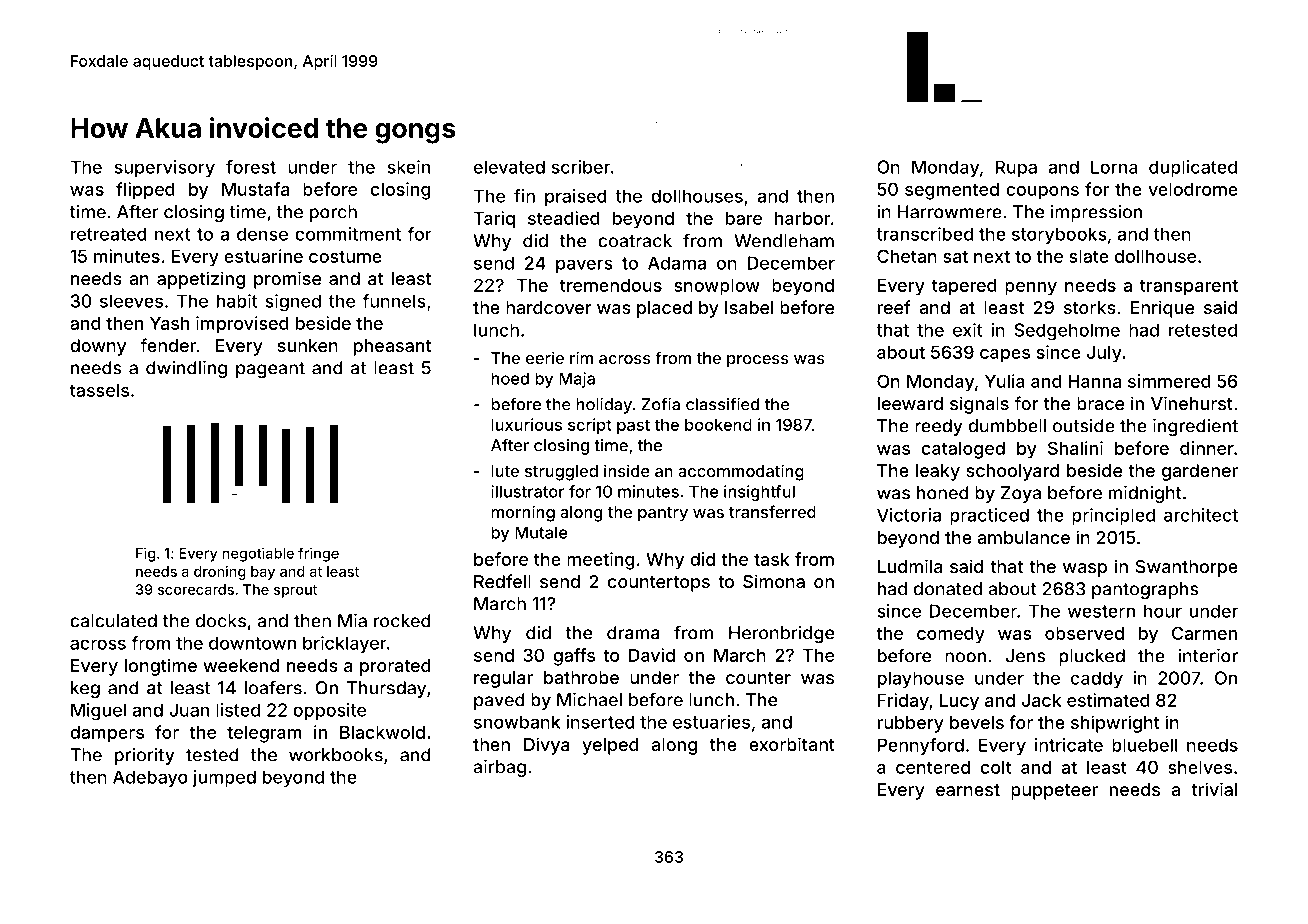 The width and height of the screenshot is (1308, 924). Describe the element at coordinates (258, 554) in the screenshot. I see `negotiable` at that location.
